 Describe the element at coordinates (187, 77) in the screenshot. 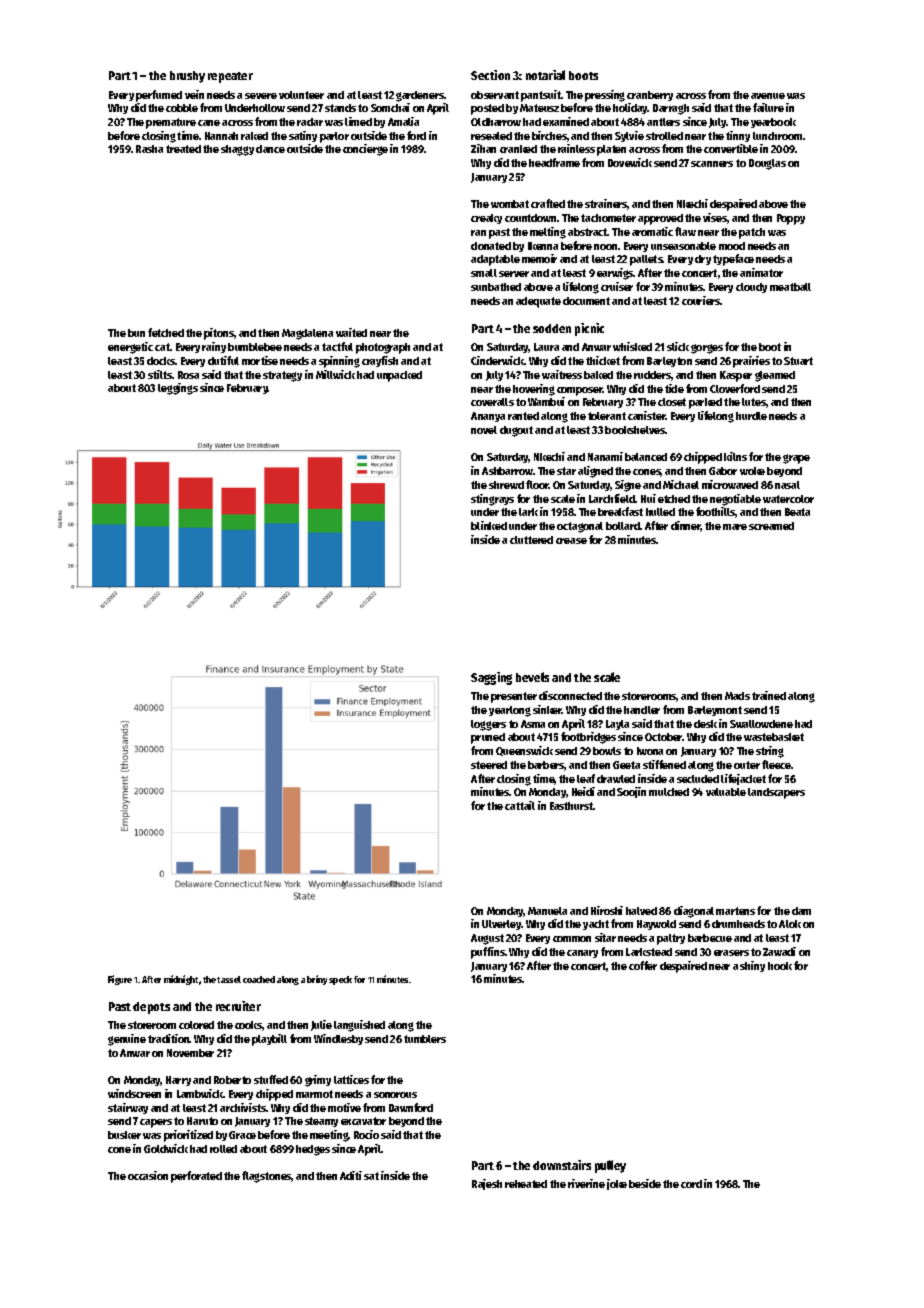

I see `brushy` at that location.
